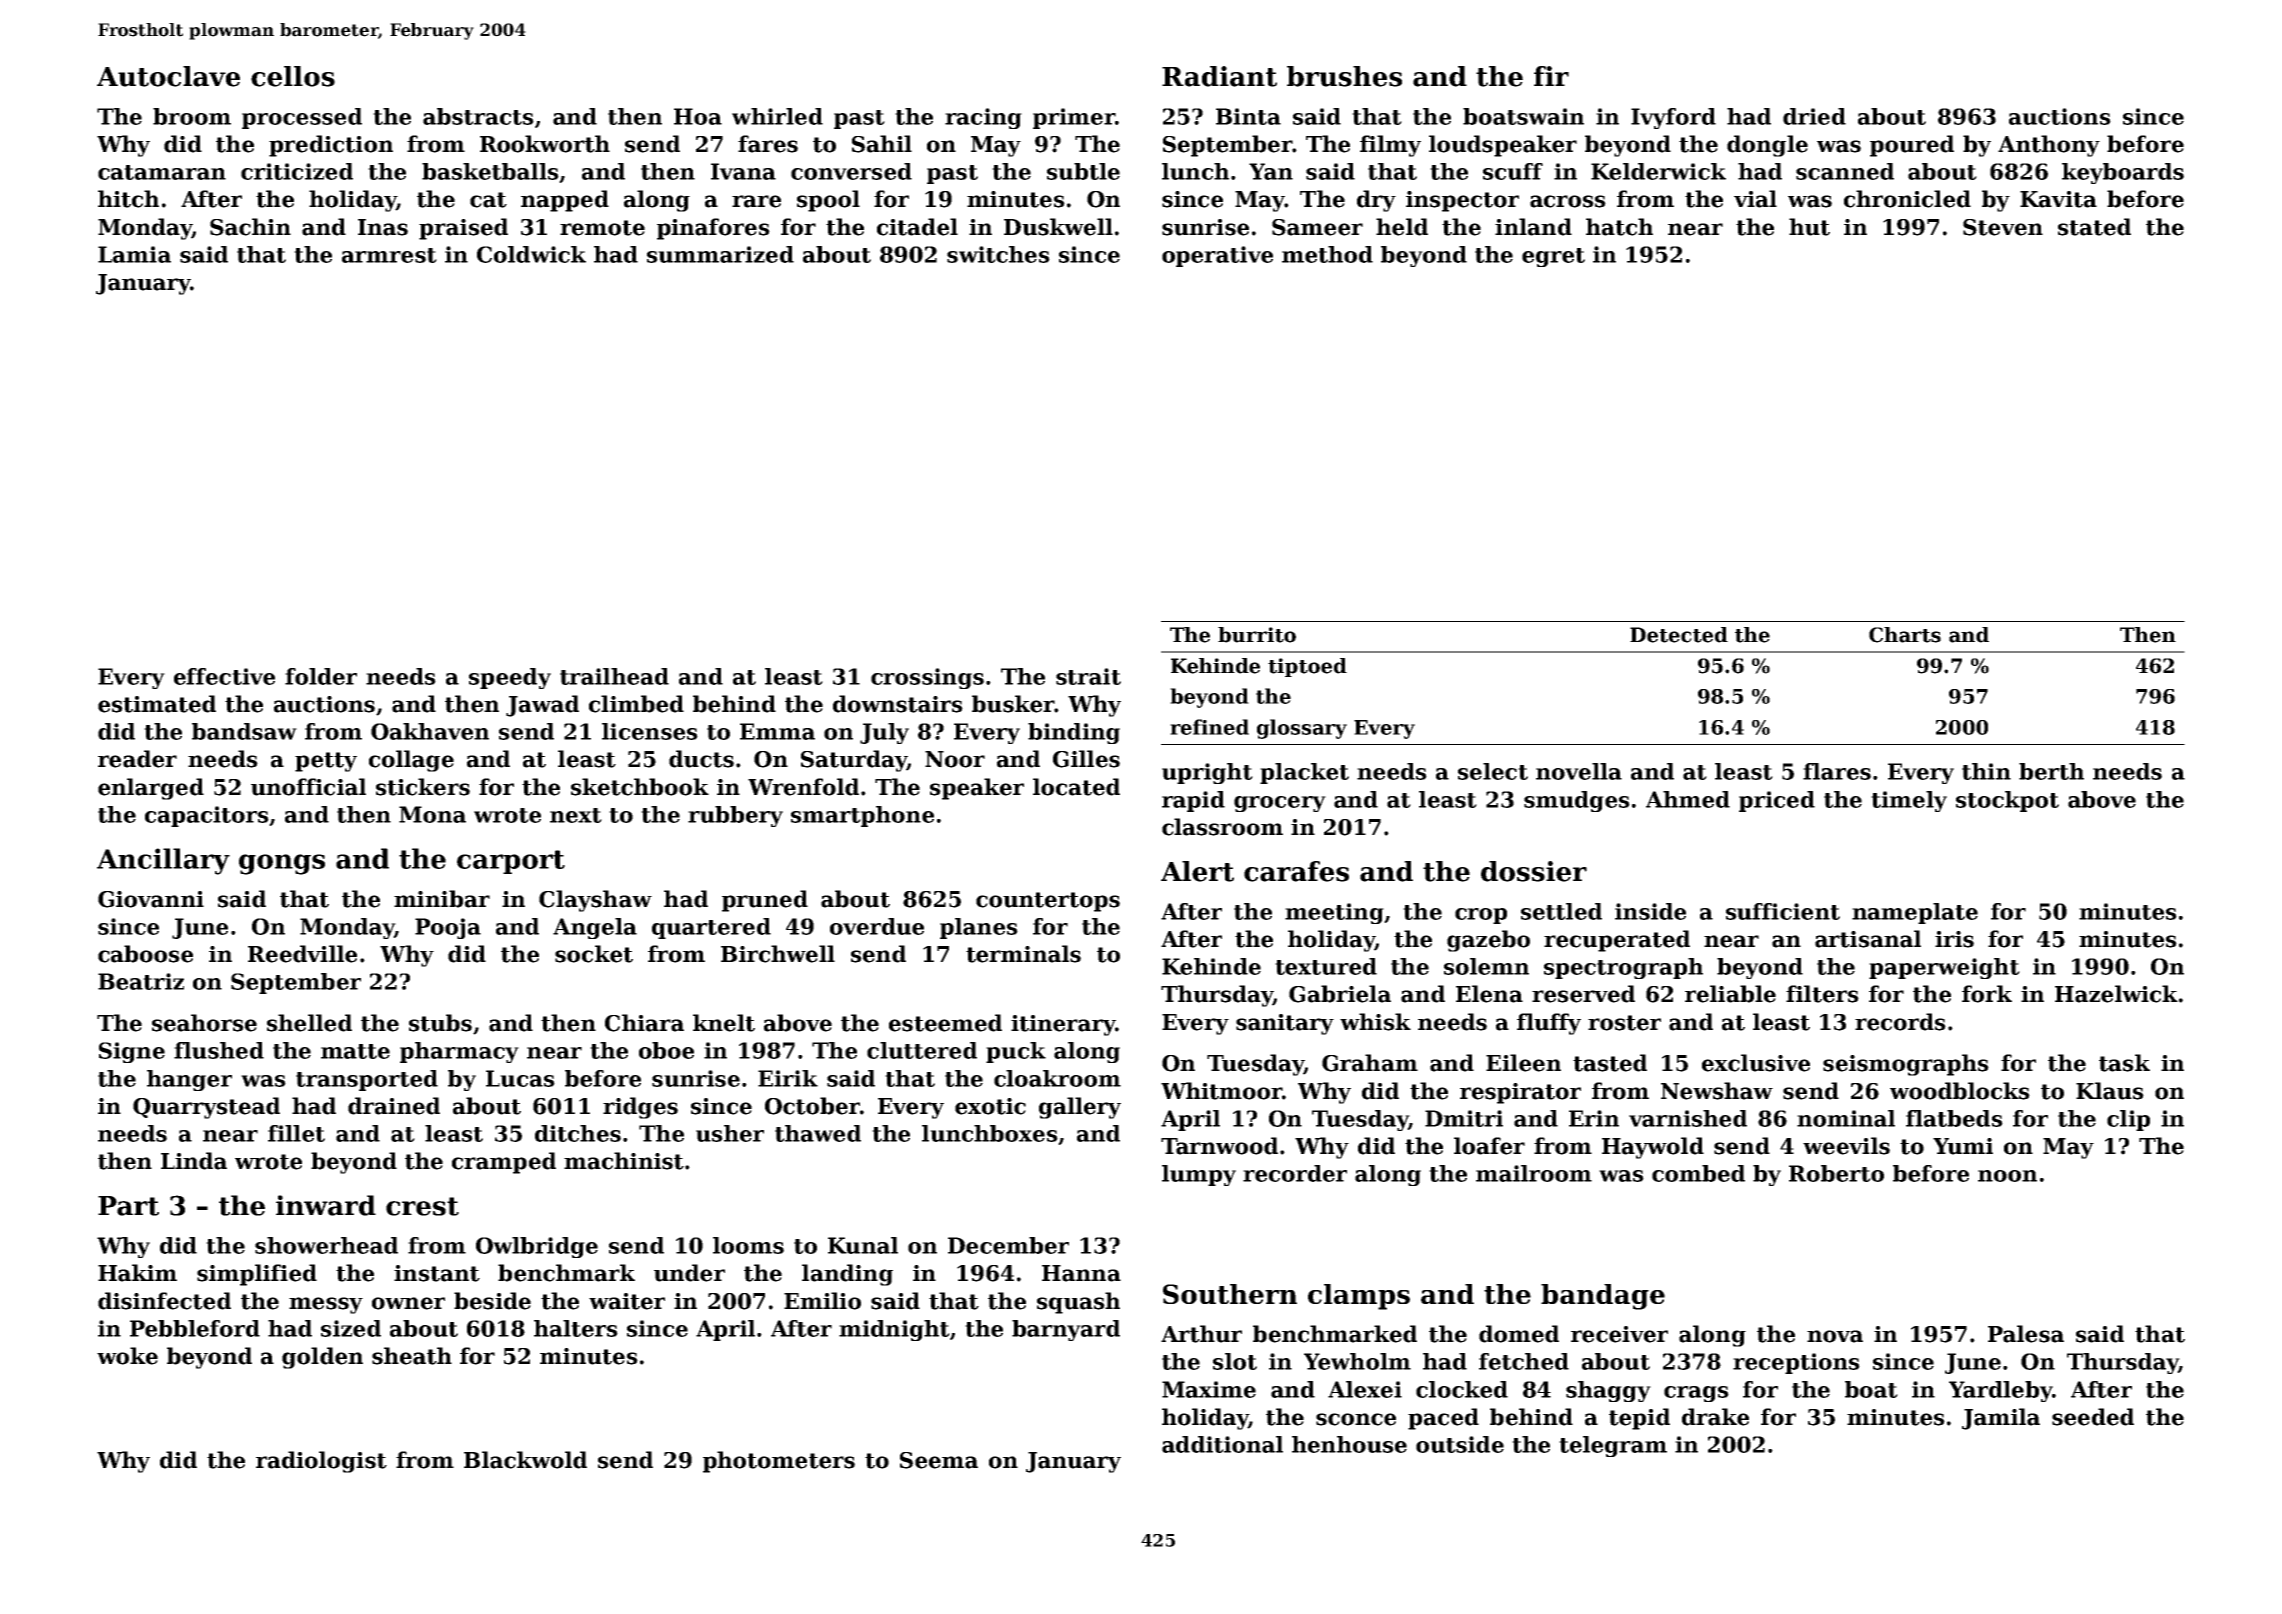  What do you see at coordinates (1715, 1417) in the image?
I see `drake` at bounding box center [1715, 1417].
